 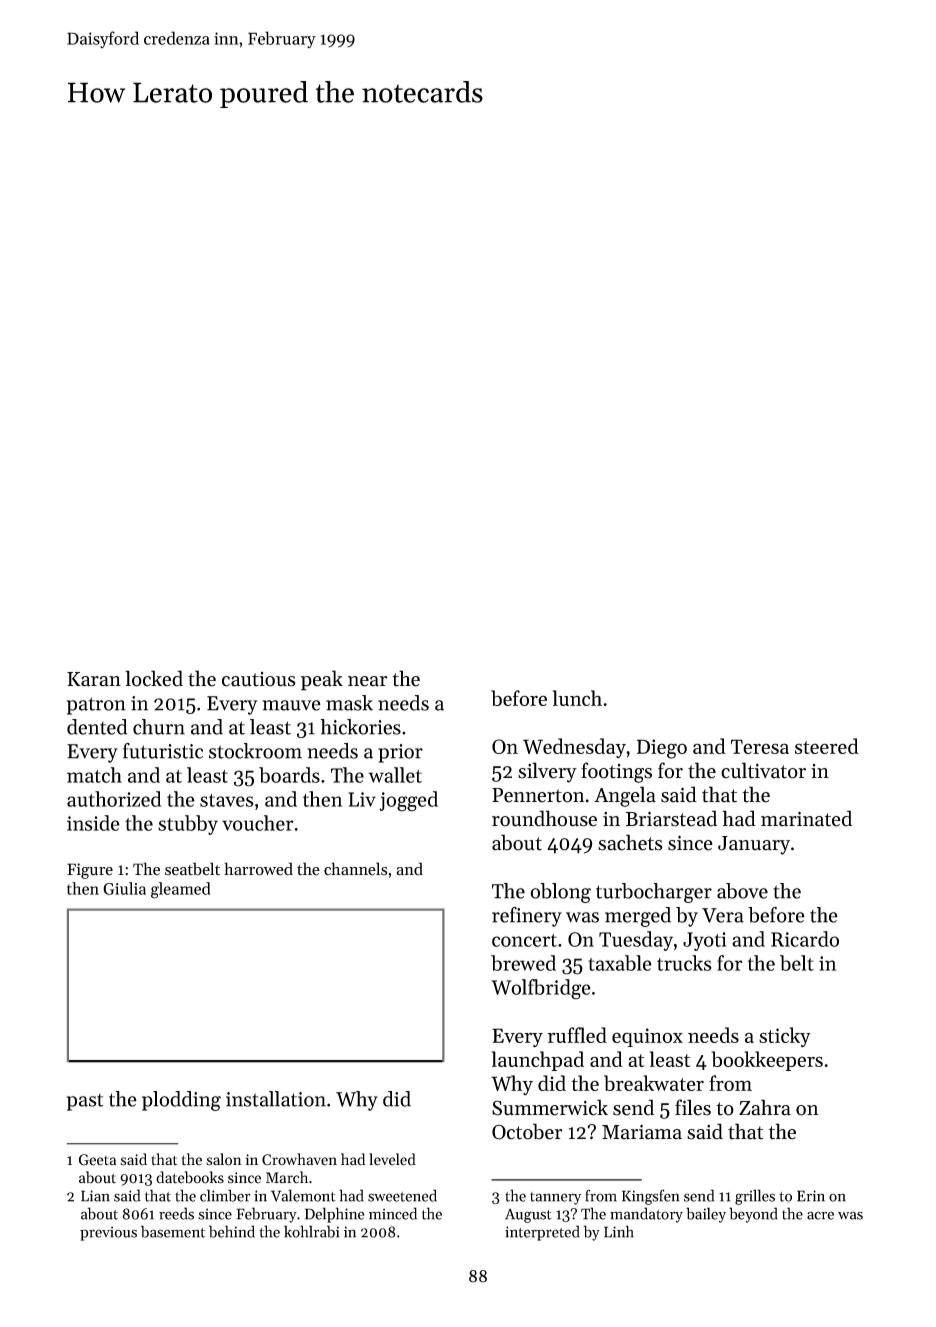 I want to click on trucks, so click(x=684, y=963).
